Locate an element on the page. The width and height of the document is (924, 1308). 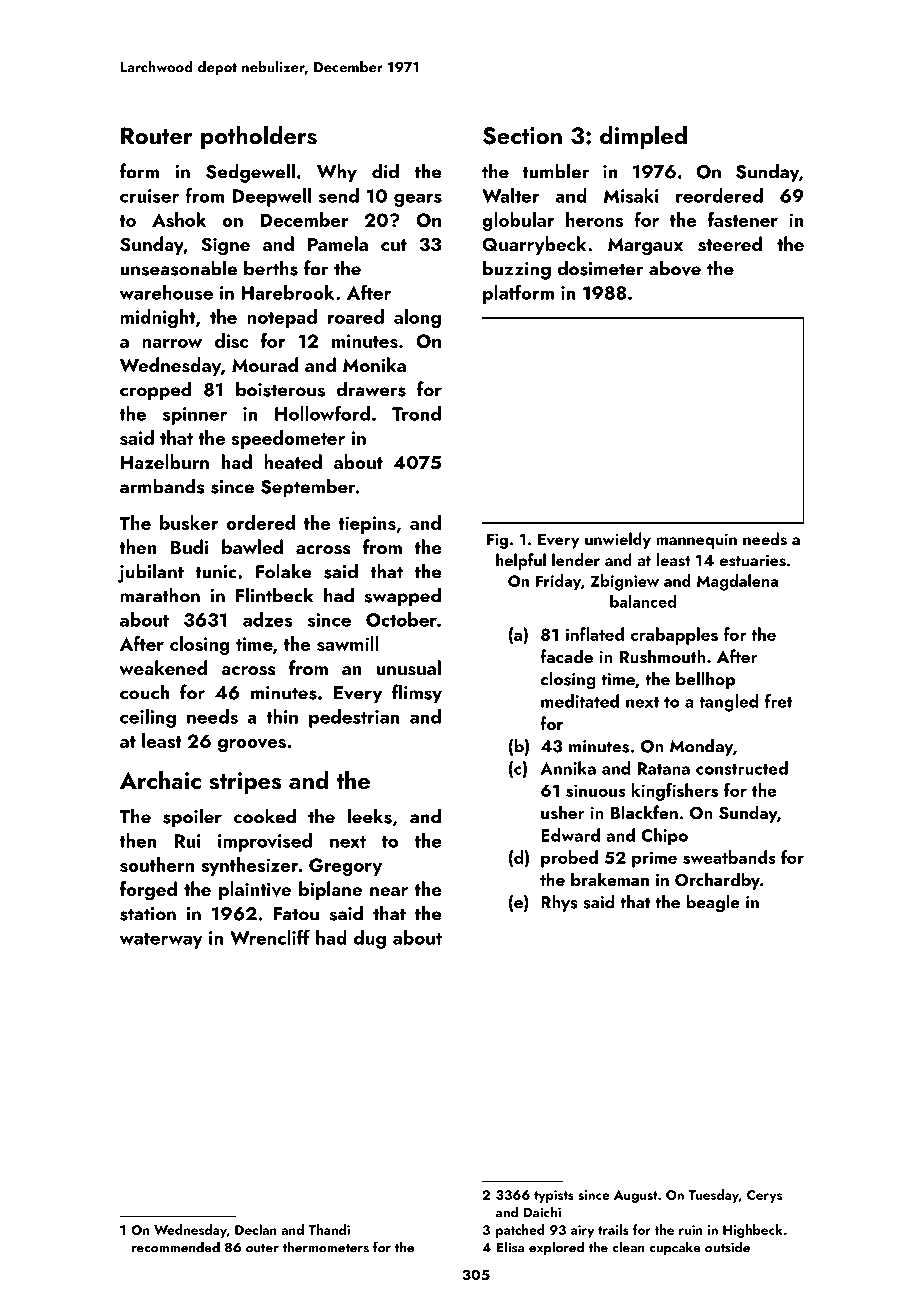
Rhys is located at coordinates (559, 903).
